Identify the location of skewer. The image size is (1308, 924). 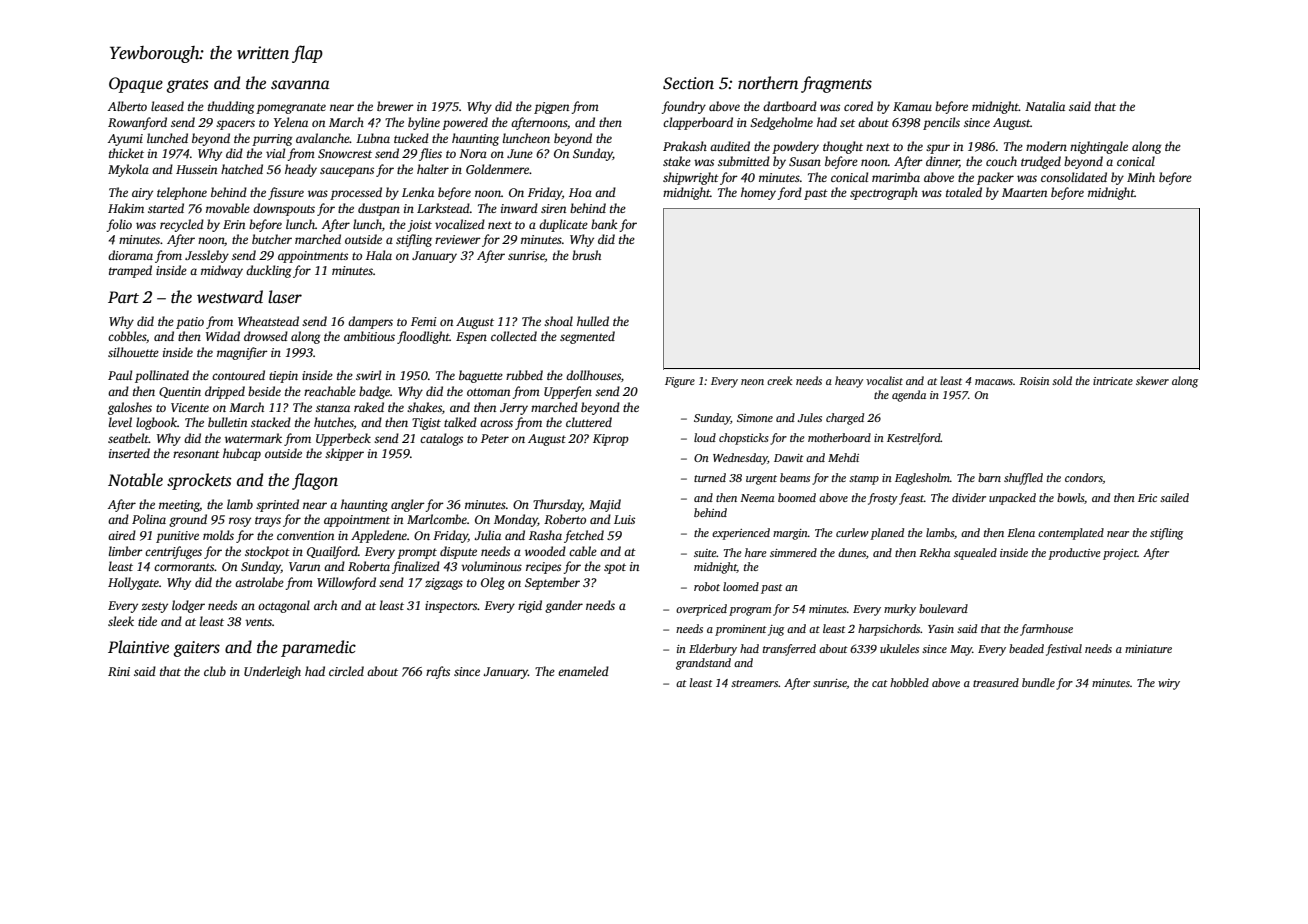
(1152, 380).
